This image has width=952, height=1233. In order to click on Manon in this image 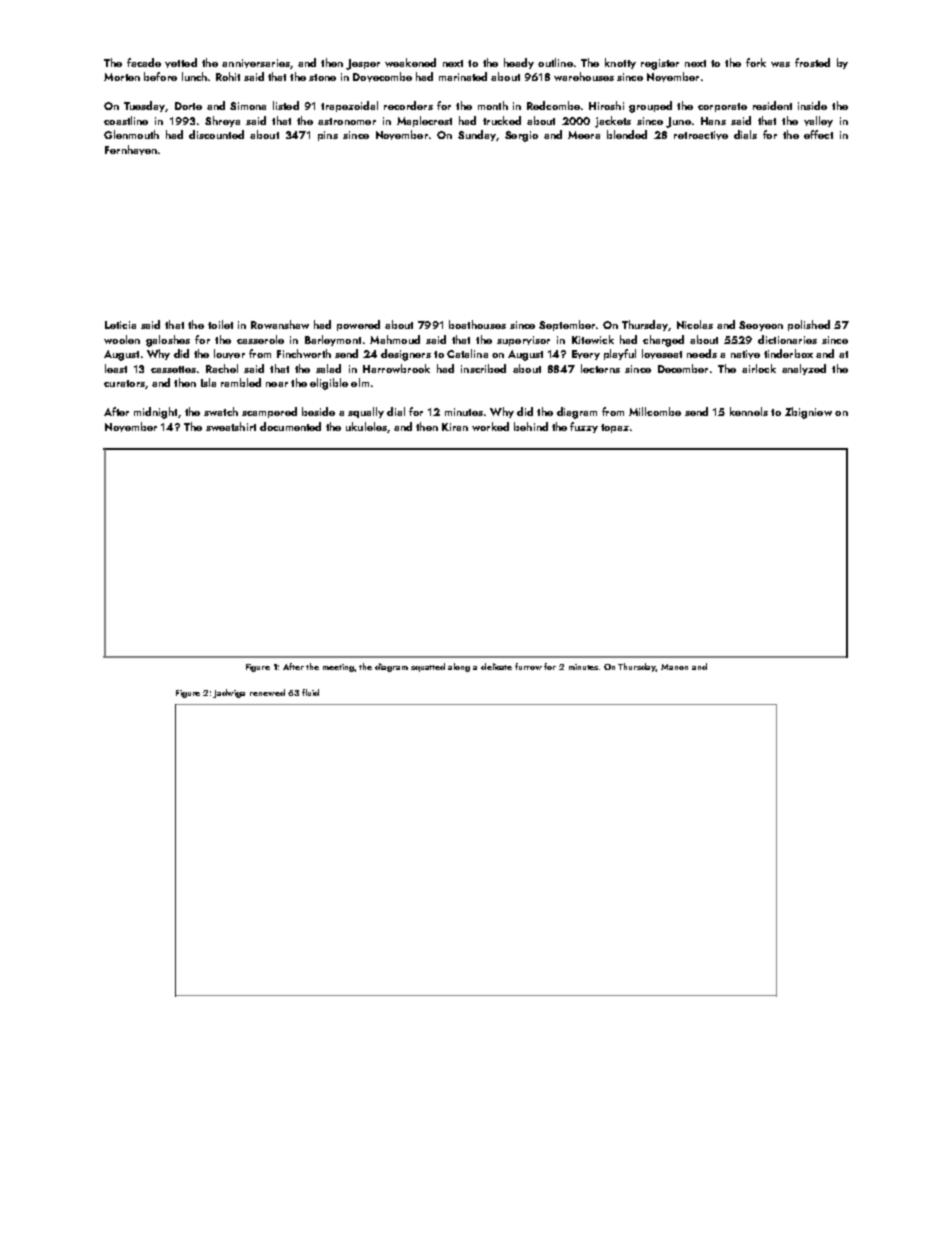, I will do `click(674, 667)`.
